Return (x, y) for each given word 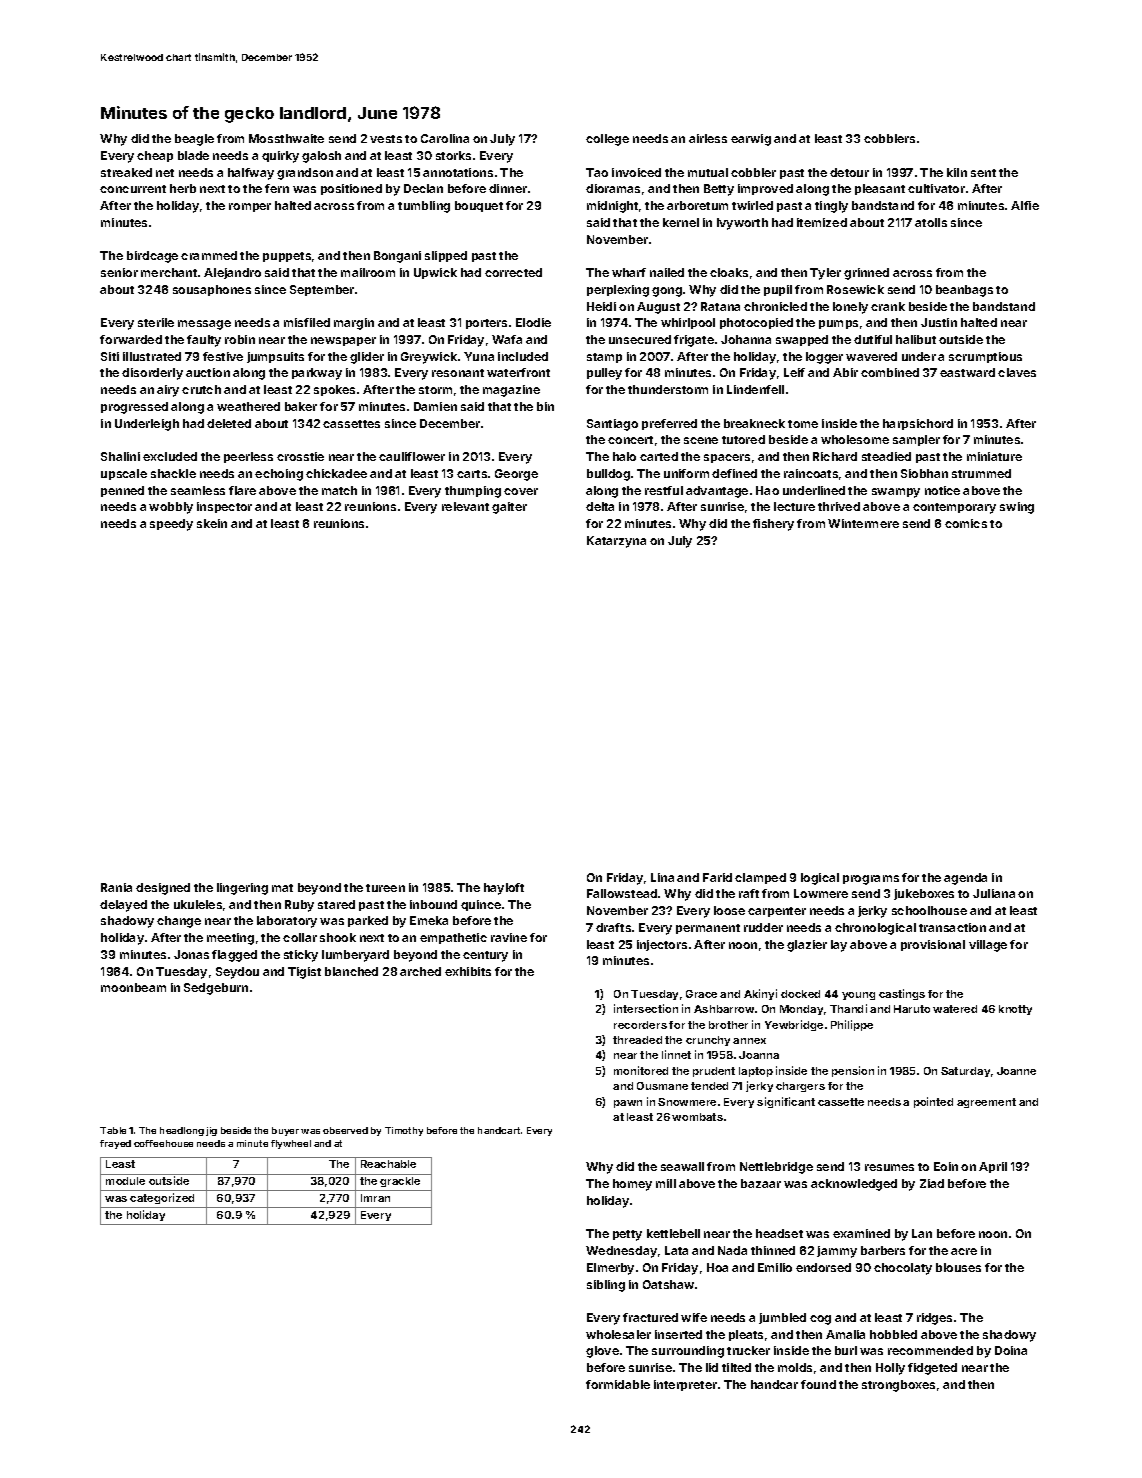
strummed (981, 473)
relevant (465, 506)
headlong (182, 1131)
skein (212, 523)
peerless (248, 457)
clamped (760, 878)
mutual (708, 172)
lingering (242, 889)
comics (966, 523)
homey (632, 1185)
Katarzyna (616, 542)
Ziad (932, 1183)
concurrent (133, 189)
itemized (822, 222)
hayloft (504, 889)
